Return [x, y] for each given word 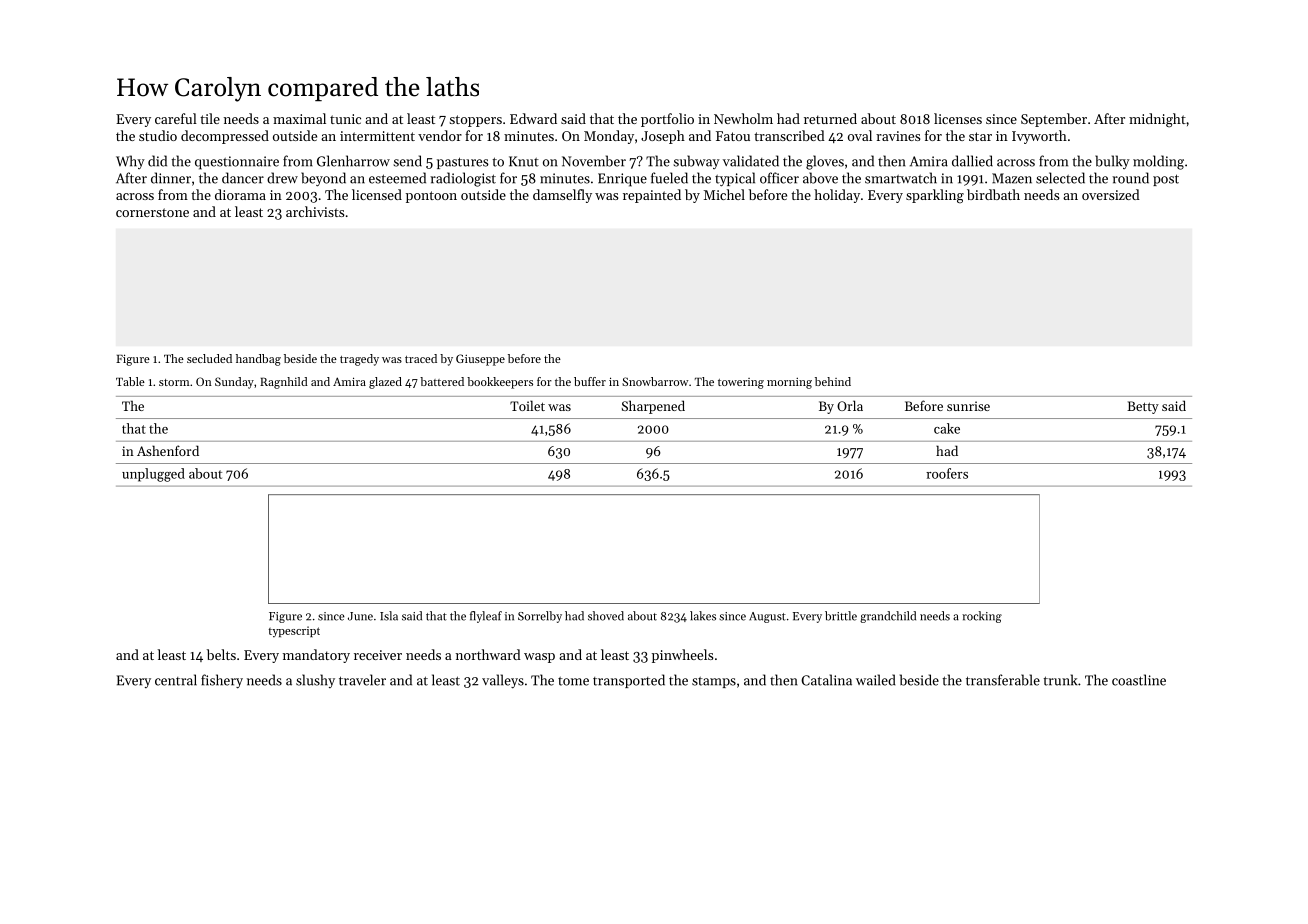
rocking [982, 617]
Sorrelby [540, 617]
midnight [1157, 120]
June [360, 616]
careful [176, 118]
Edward [533, 118]
